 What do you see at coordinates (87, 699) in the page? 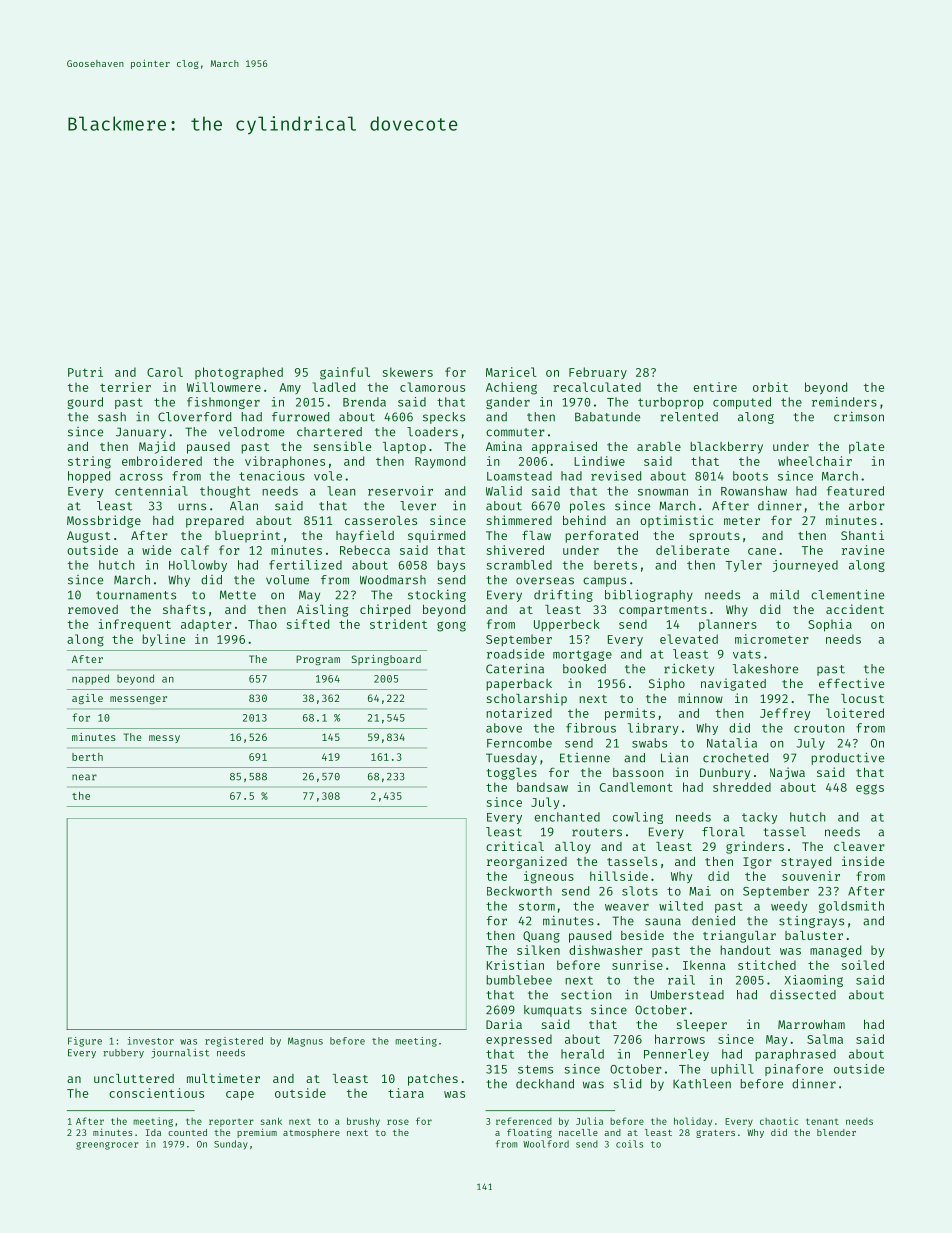
I see `agile` at bounding box center [87, 699].
